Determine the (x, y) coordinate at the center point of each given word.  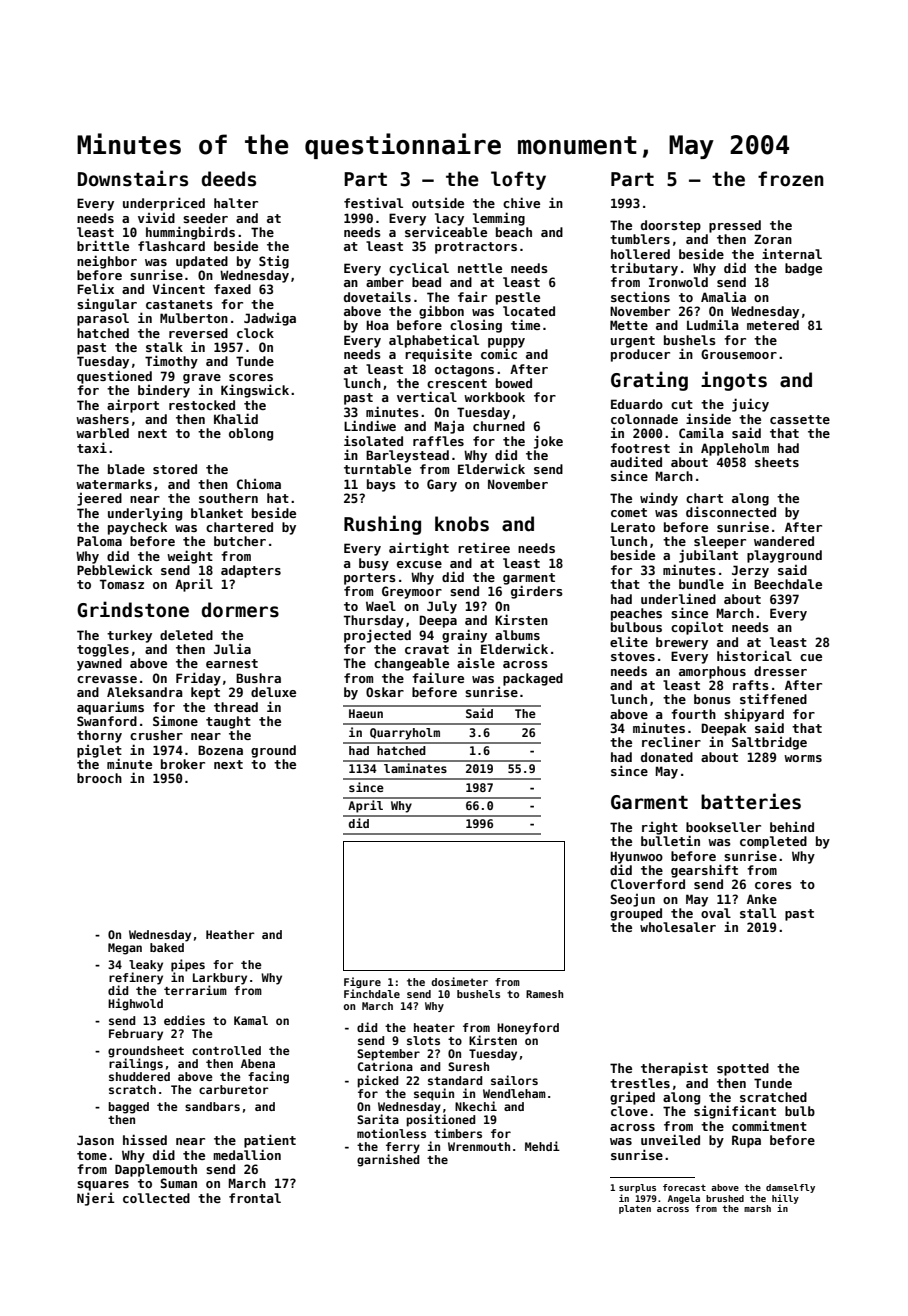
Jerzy (750, 571)
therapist (674, 1069)
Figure (362, 982)
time (525, 324)
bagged (128, 1108)
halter (236, 203)
